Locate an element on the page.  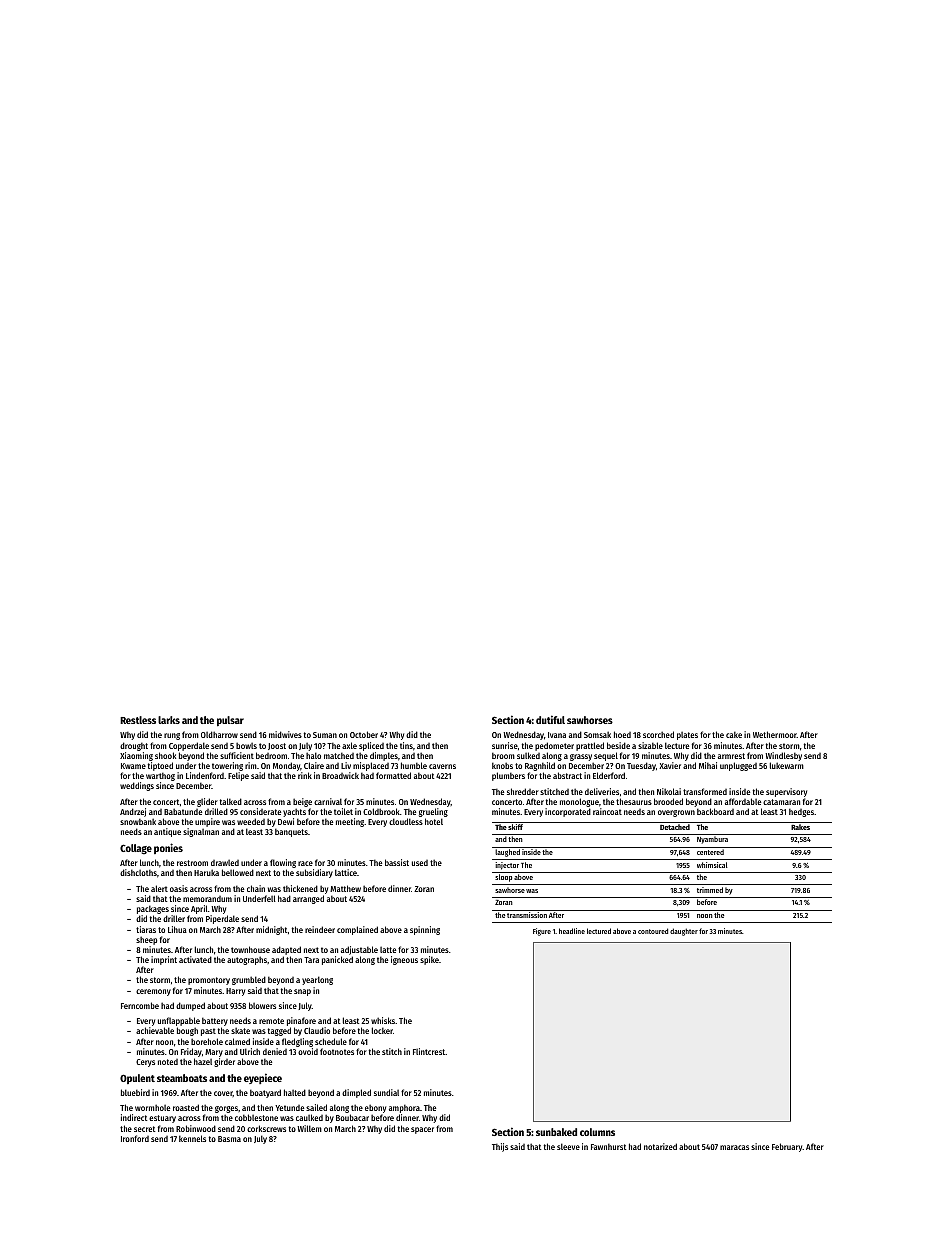
grassy is located at coordinates (581, 757).
